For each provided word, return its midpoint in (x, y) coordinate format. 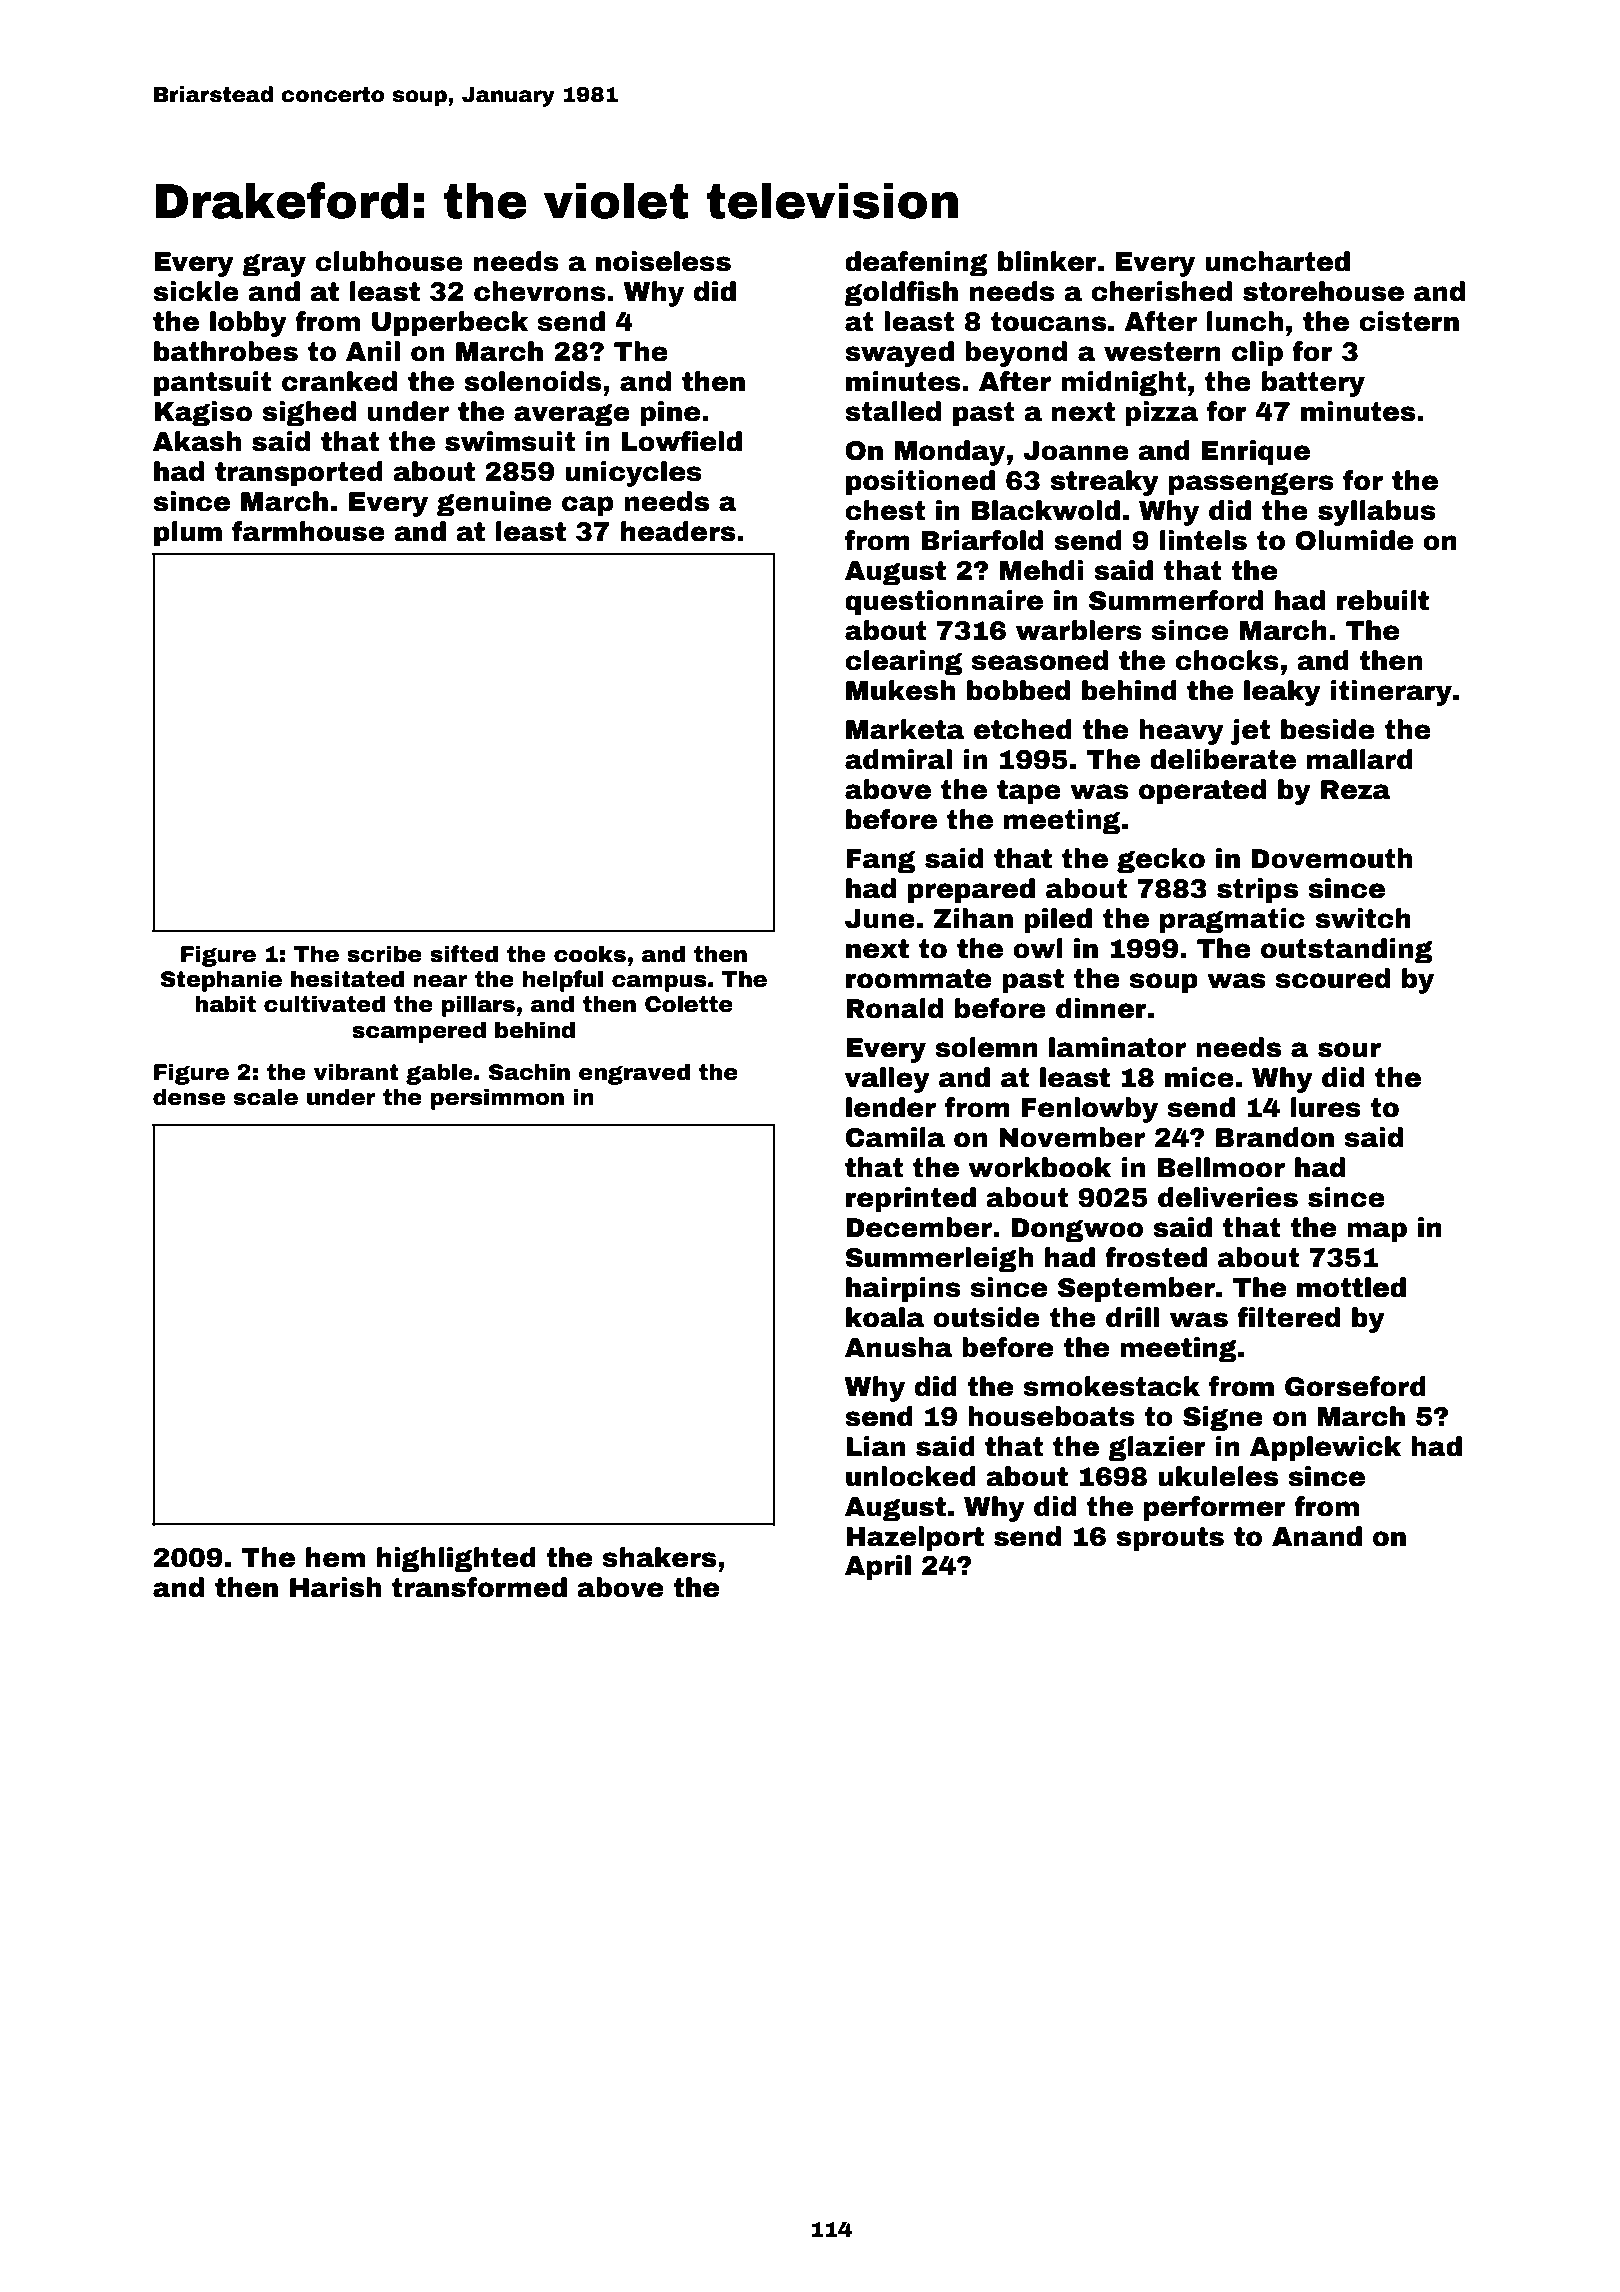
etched (1023, 729)
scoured (1333, 978)
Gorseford (1355, 1386)
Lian (875, 1446)
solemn (986, 1047)
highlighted (456, 1560)
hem (335, 1557)
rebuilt (1383, 600)
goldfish (901, 294)
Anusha (899, 1347)
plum (188, 534)
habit (225, 1004)
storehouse (1323, 291)
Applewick (1325, 1449)
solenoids (532, 381)
